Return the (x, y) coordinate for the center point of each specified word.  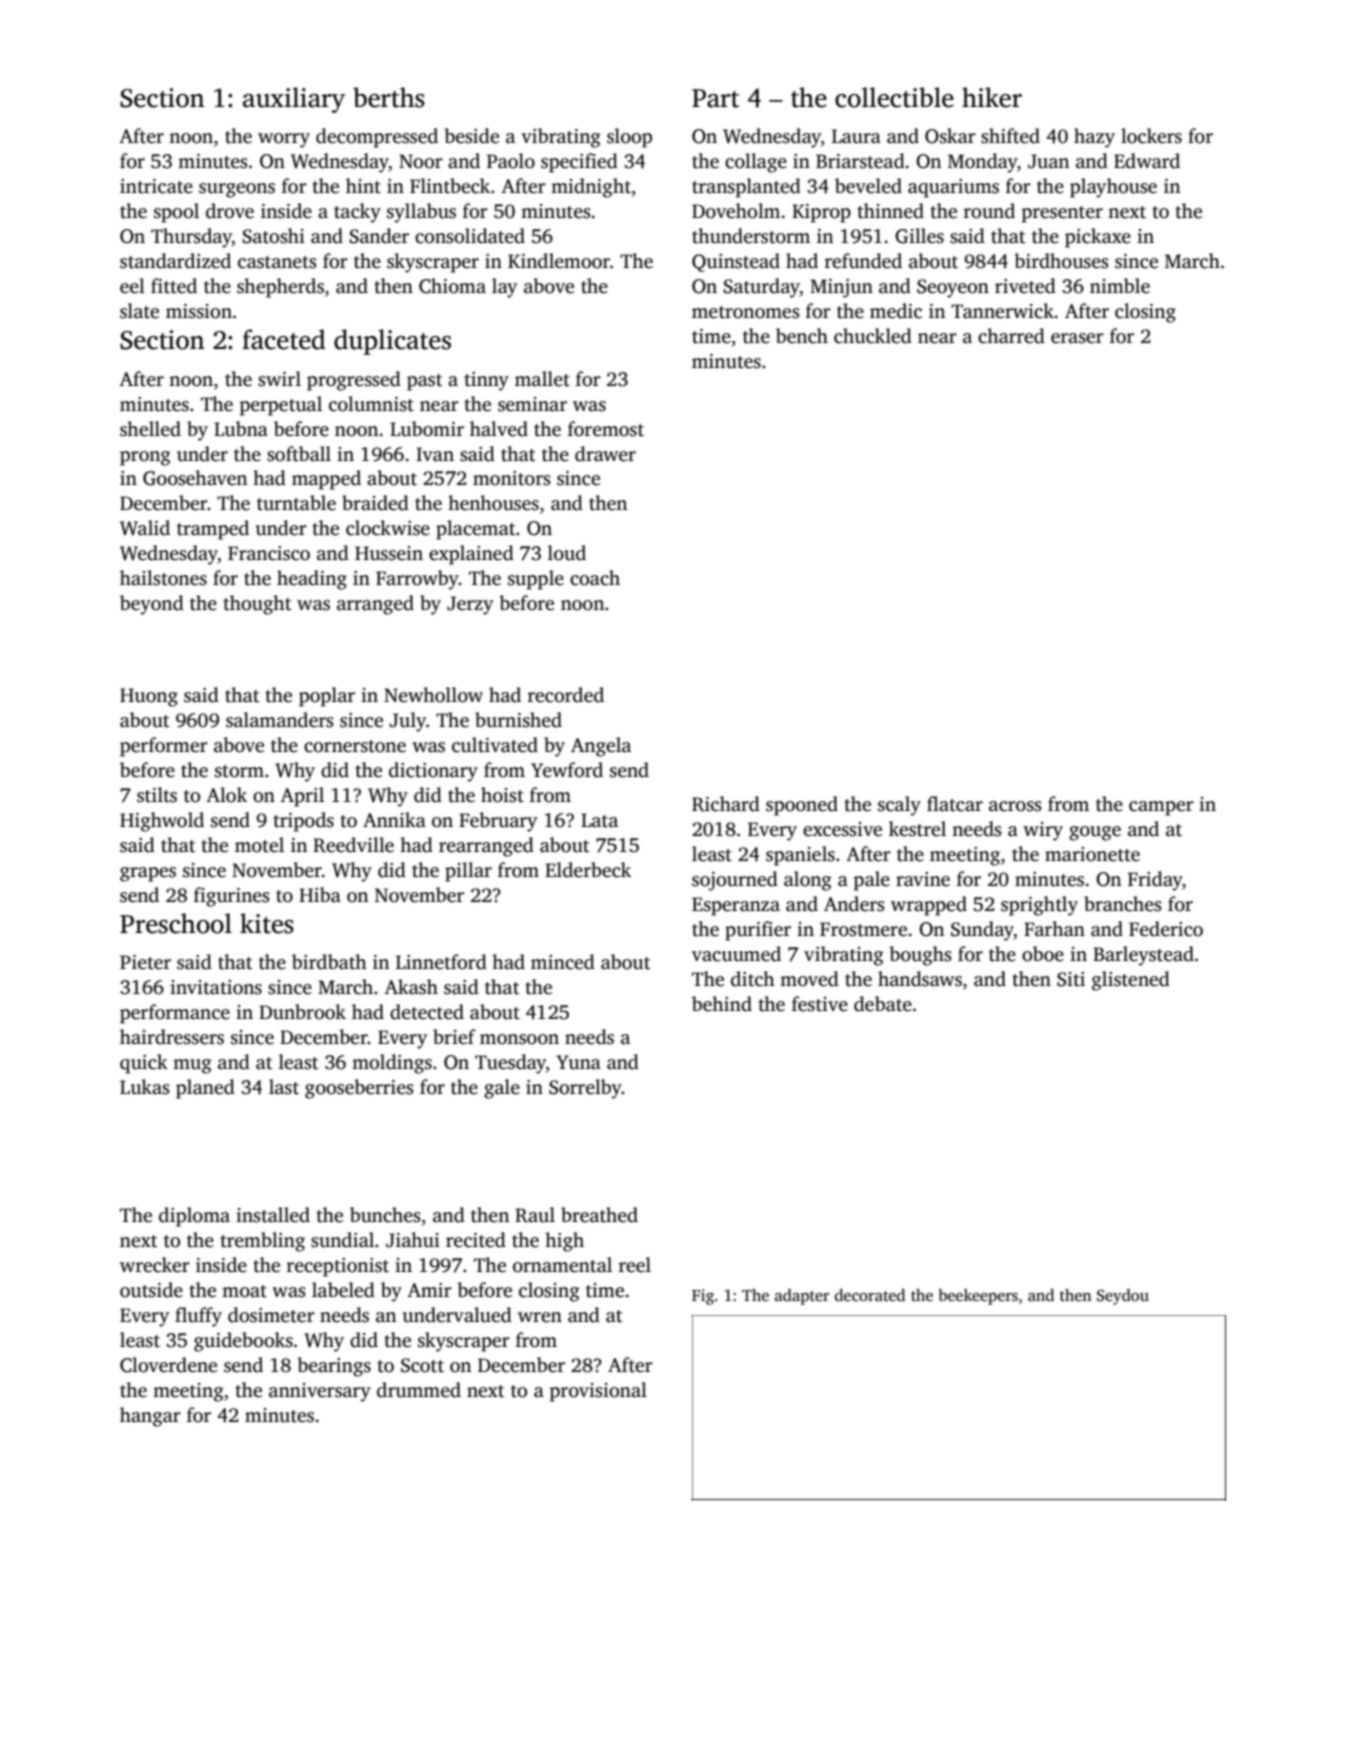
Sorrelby (585, 1089)
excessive (842, 829)
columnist (371, 404)
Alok (226, 795)
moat (244, 1291)
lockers (1151, 136)
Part (715, 98)
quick (144, 1064)
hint (363, 186)
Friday (1155, 881)
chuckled (873, 336)
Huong (149, 697)
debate (883, 1004)
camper (1161, 808)
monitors (512, 478)
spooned (802, 806)
